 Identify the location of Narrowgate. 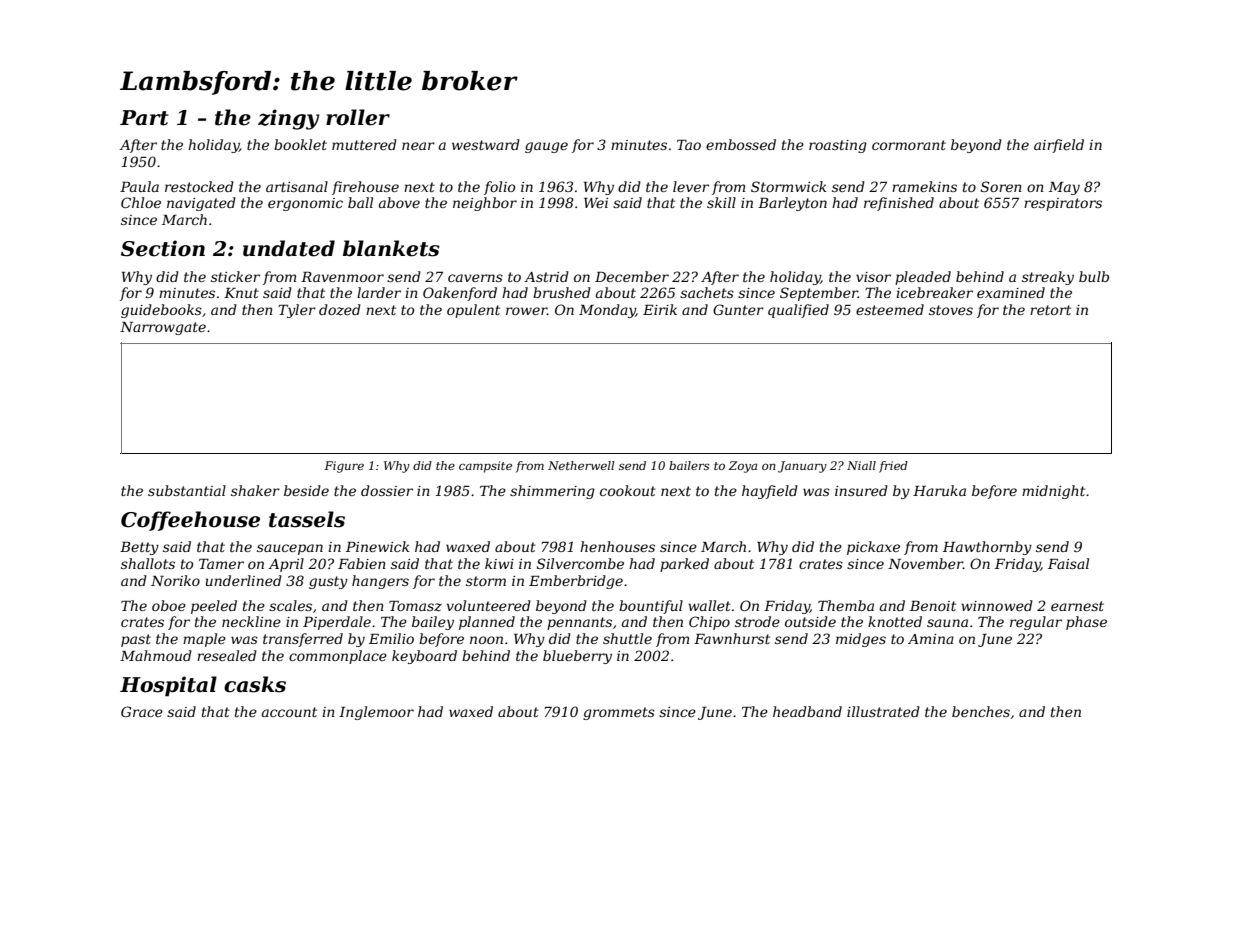
(163, 328).
